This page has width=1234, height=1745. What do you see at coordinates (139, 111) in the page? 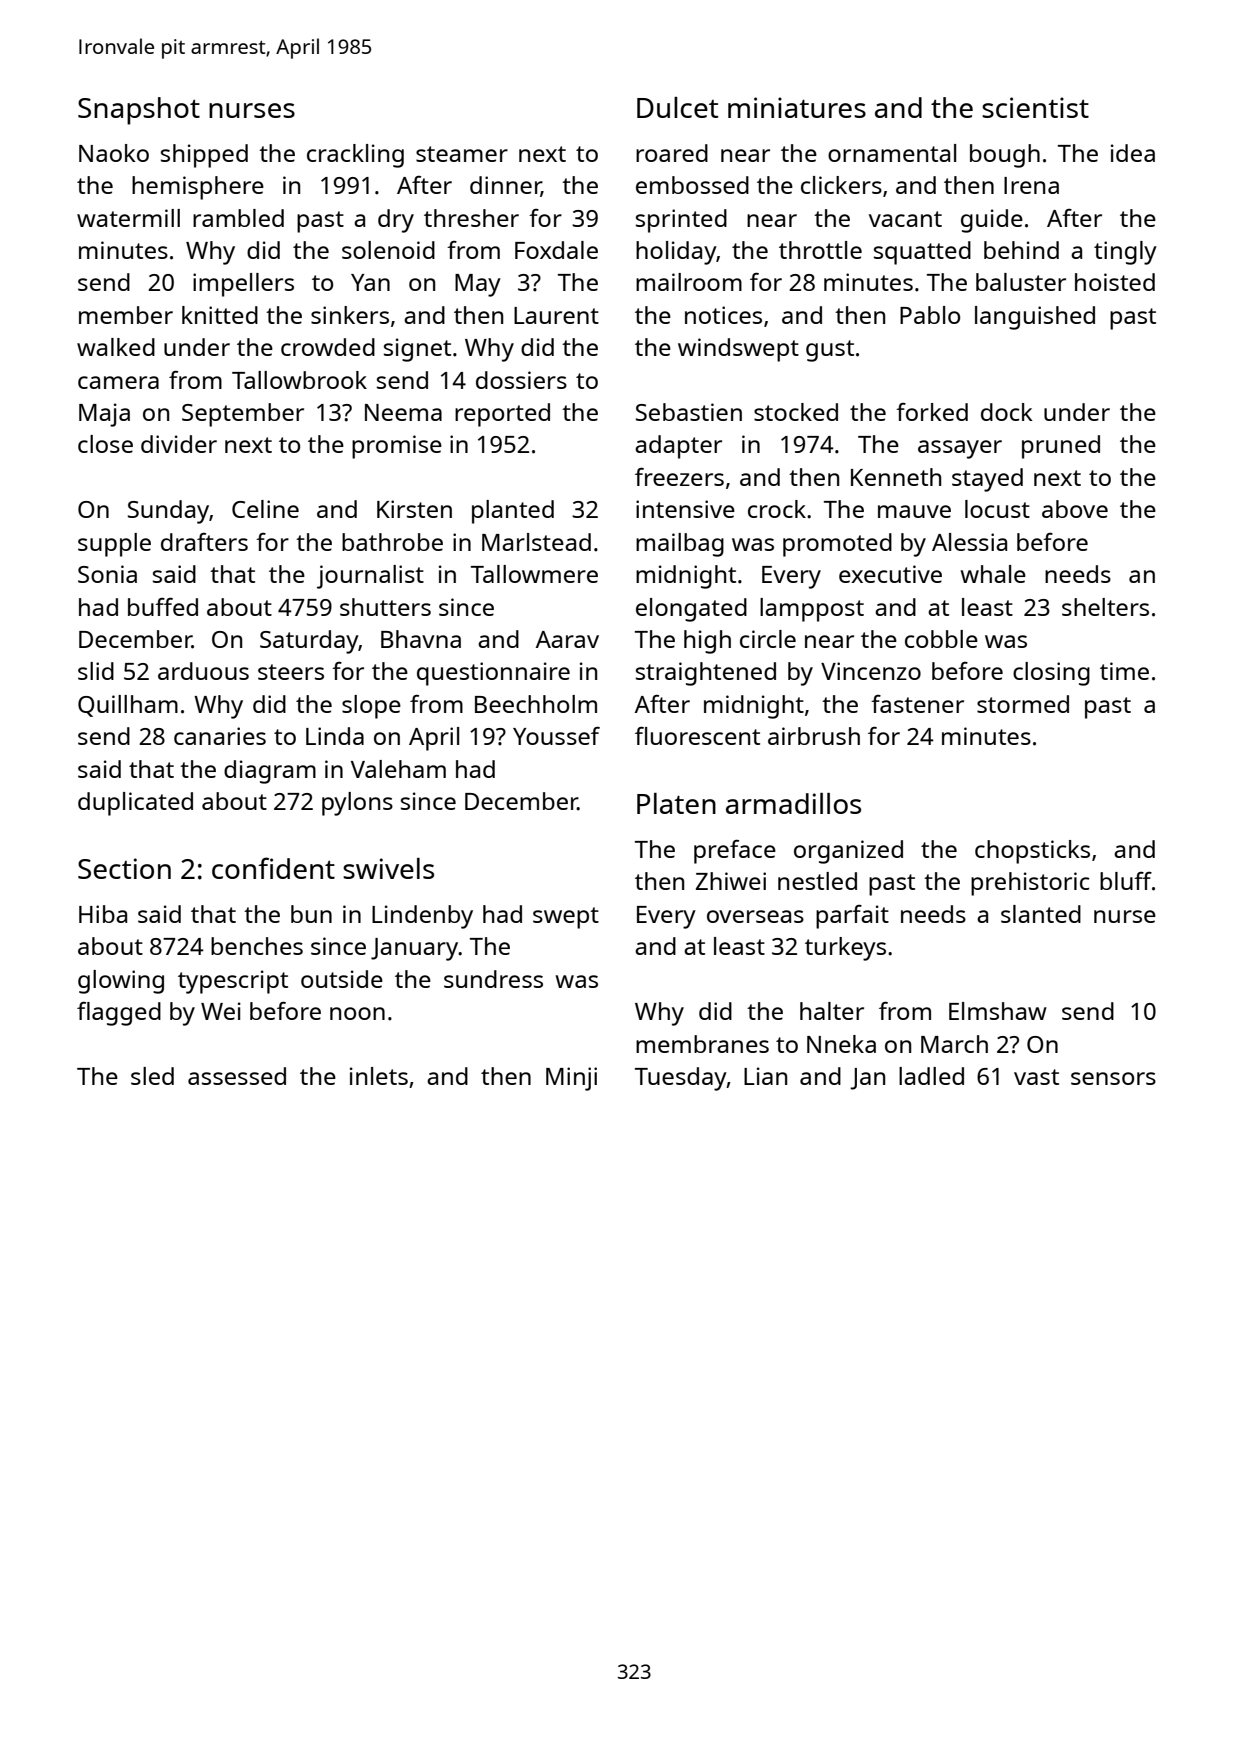
I see `Snapshot` at bounding box center [139, 111].
